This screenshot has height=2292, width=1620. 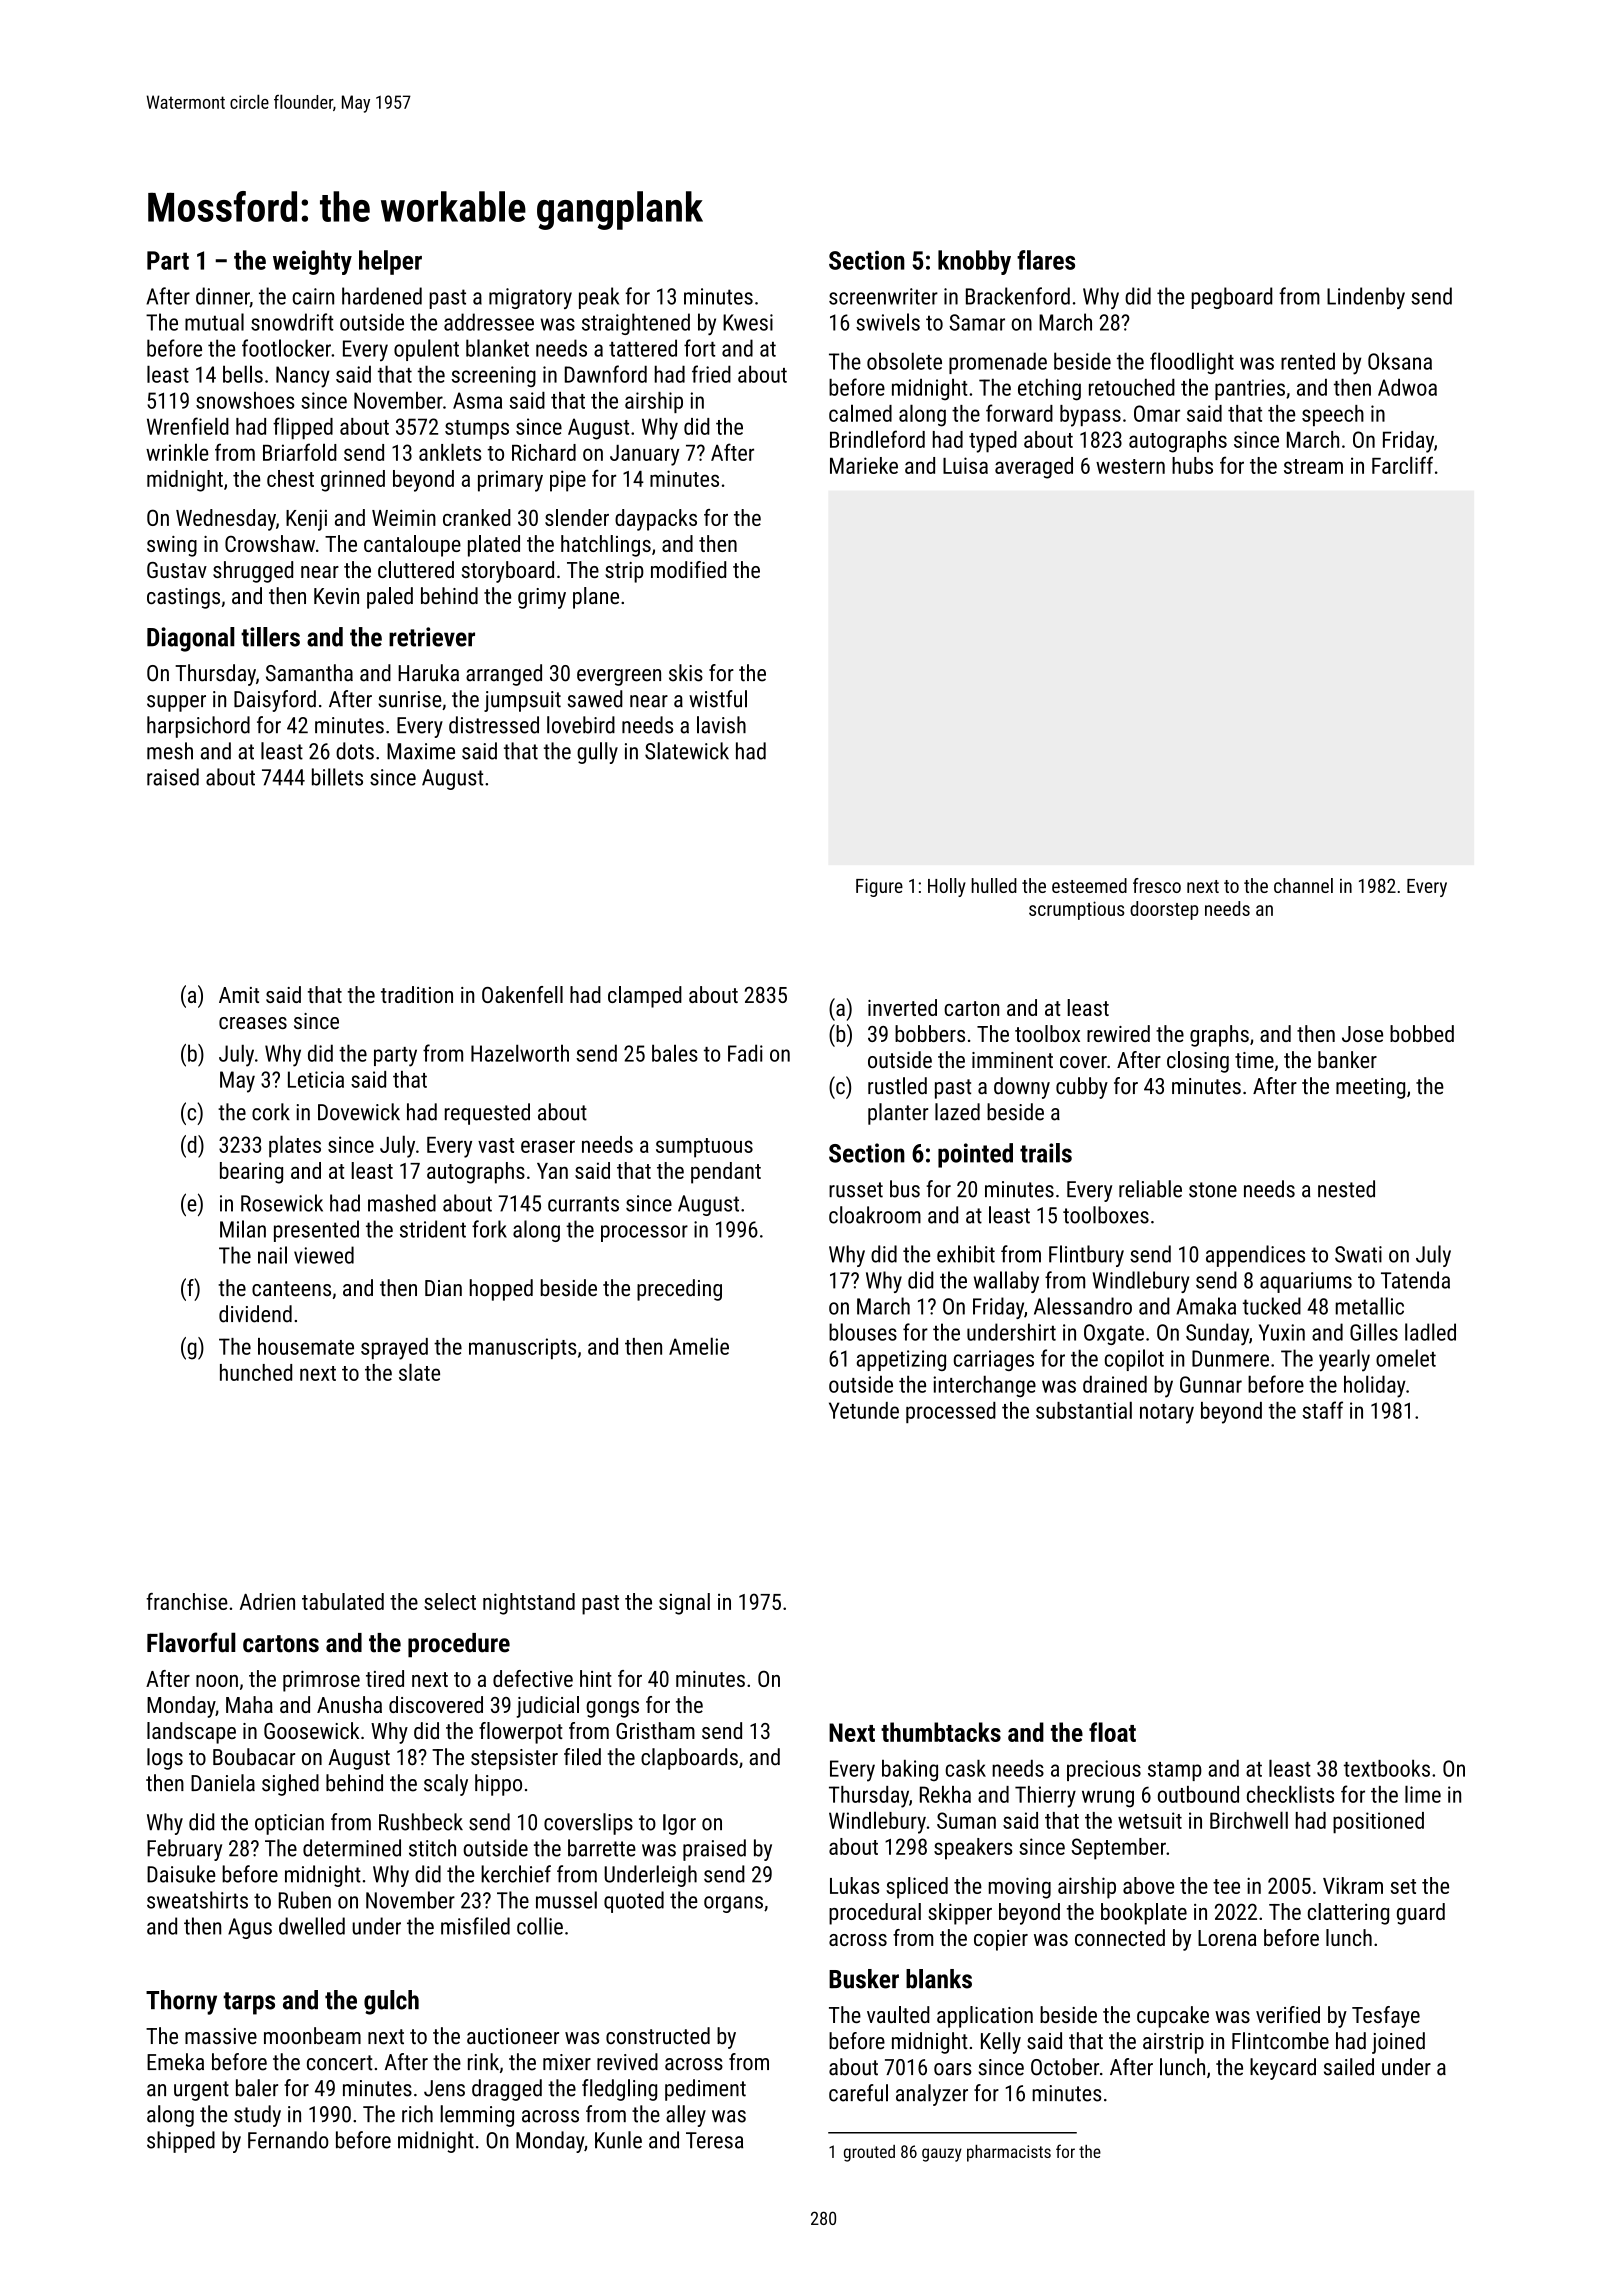 I want to click on grouted, so click(x=869, y=2153).
